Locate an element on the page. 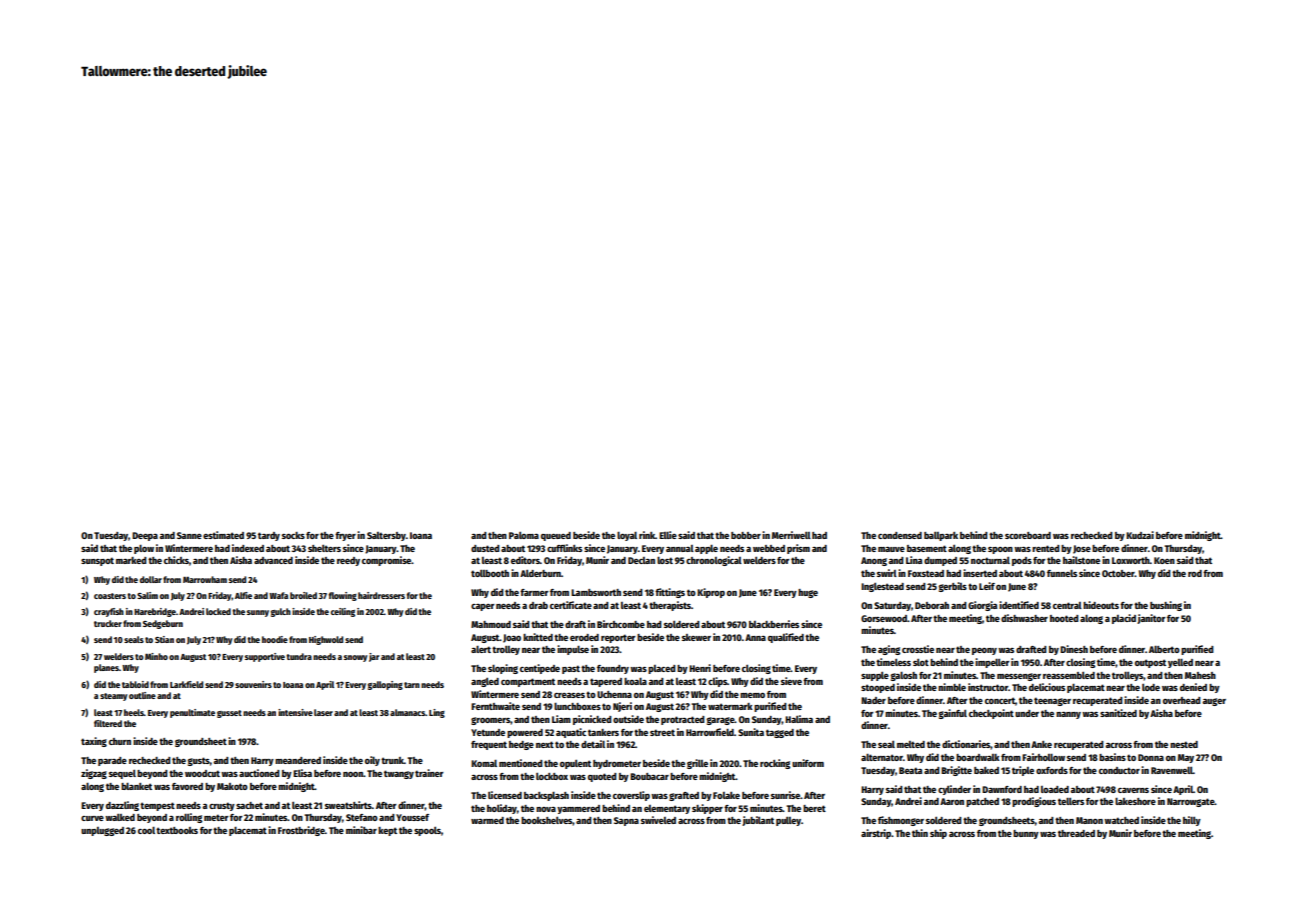  broiled is located at coordinates (303, 595).
